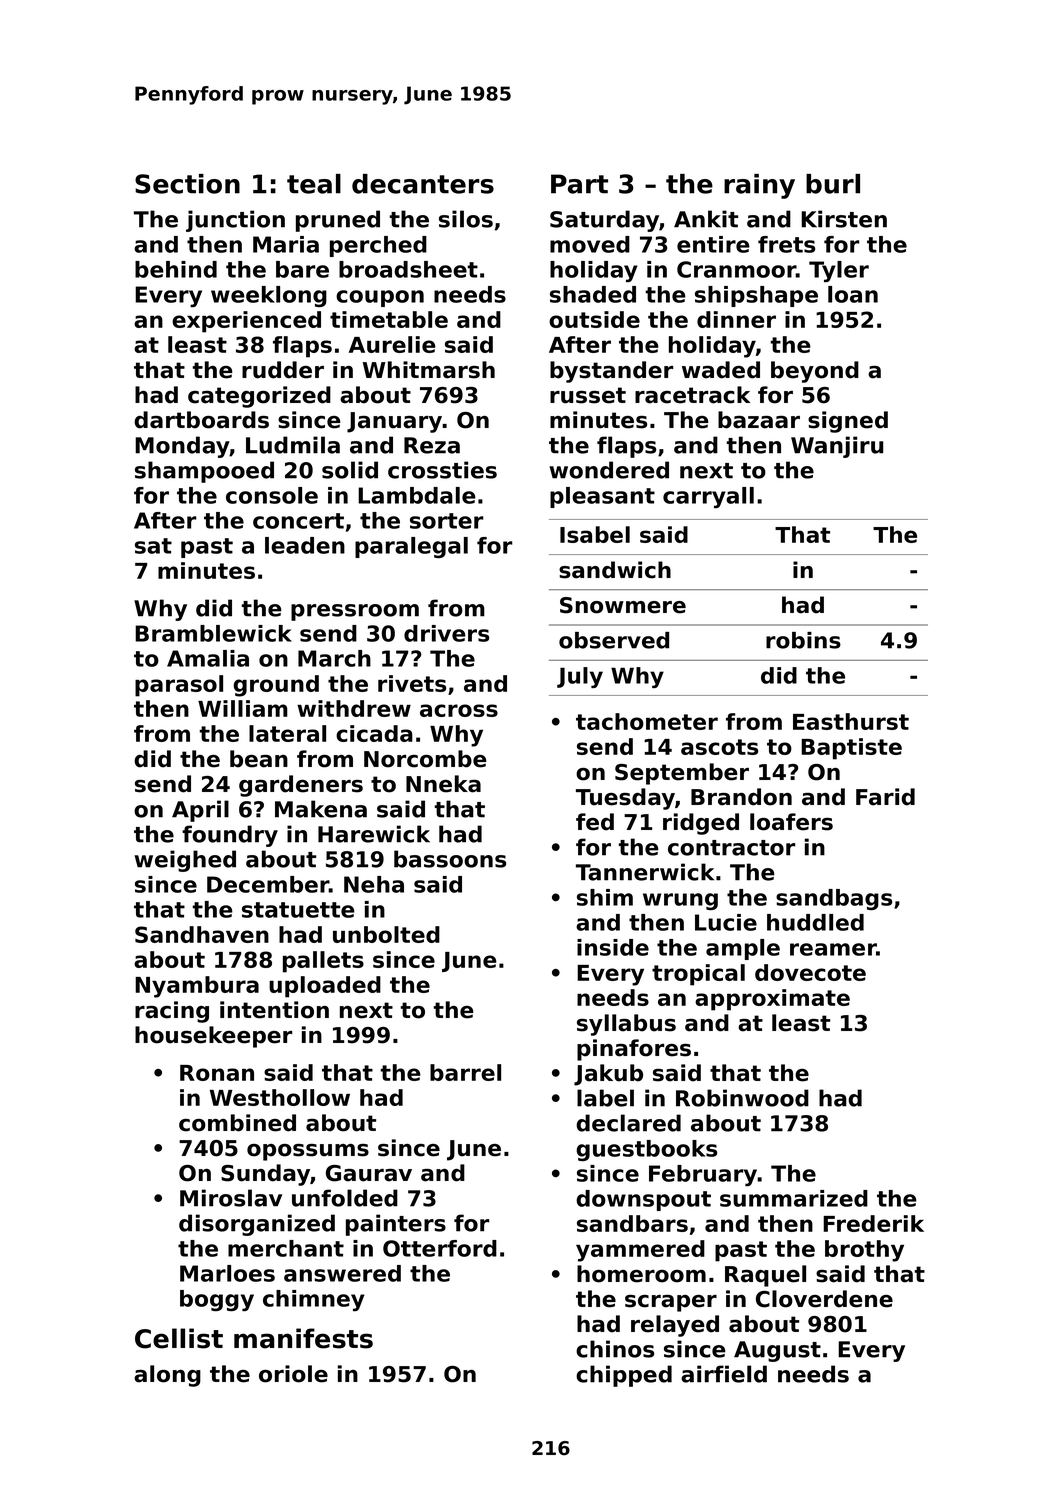 The width and height of the screenshot is (1062, 1509). What do you see at coordinates (615, 570) in the screenshot?
I see `sandwich` at bounding box center [615, 570].
